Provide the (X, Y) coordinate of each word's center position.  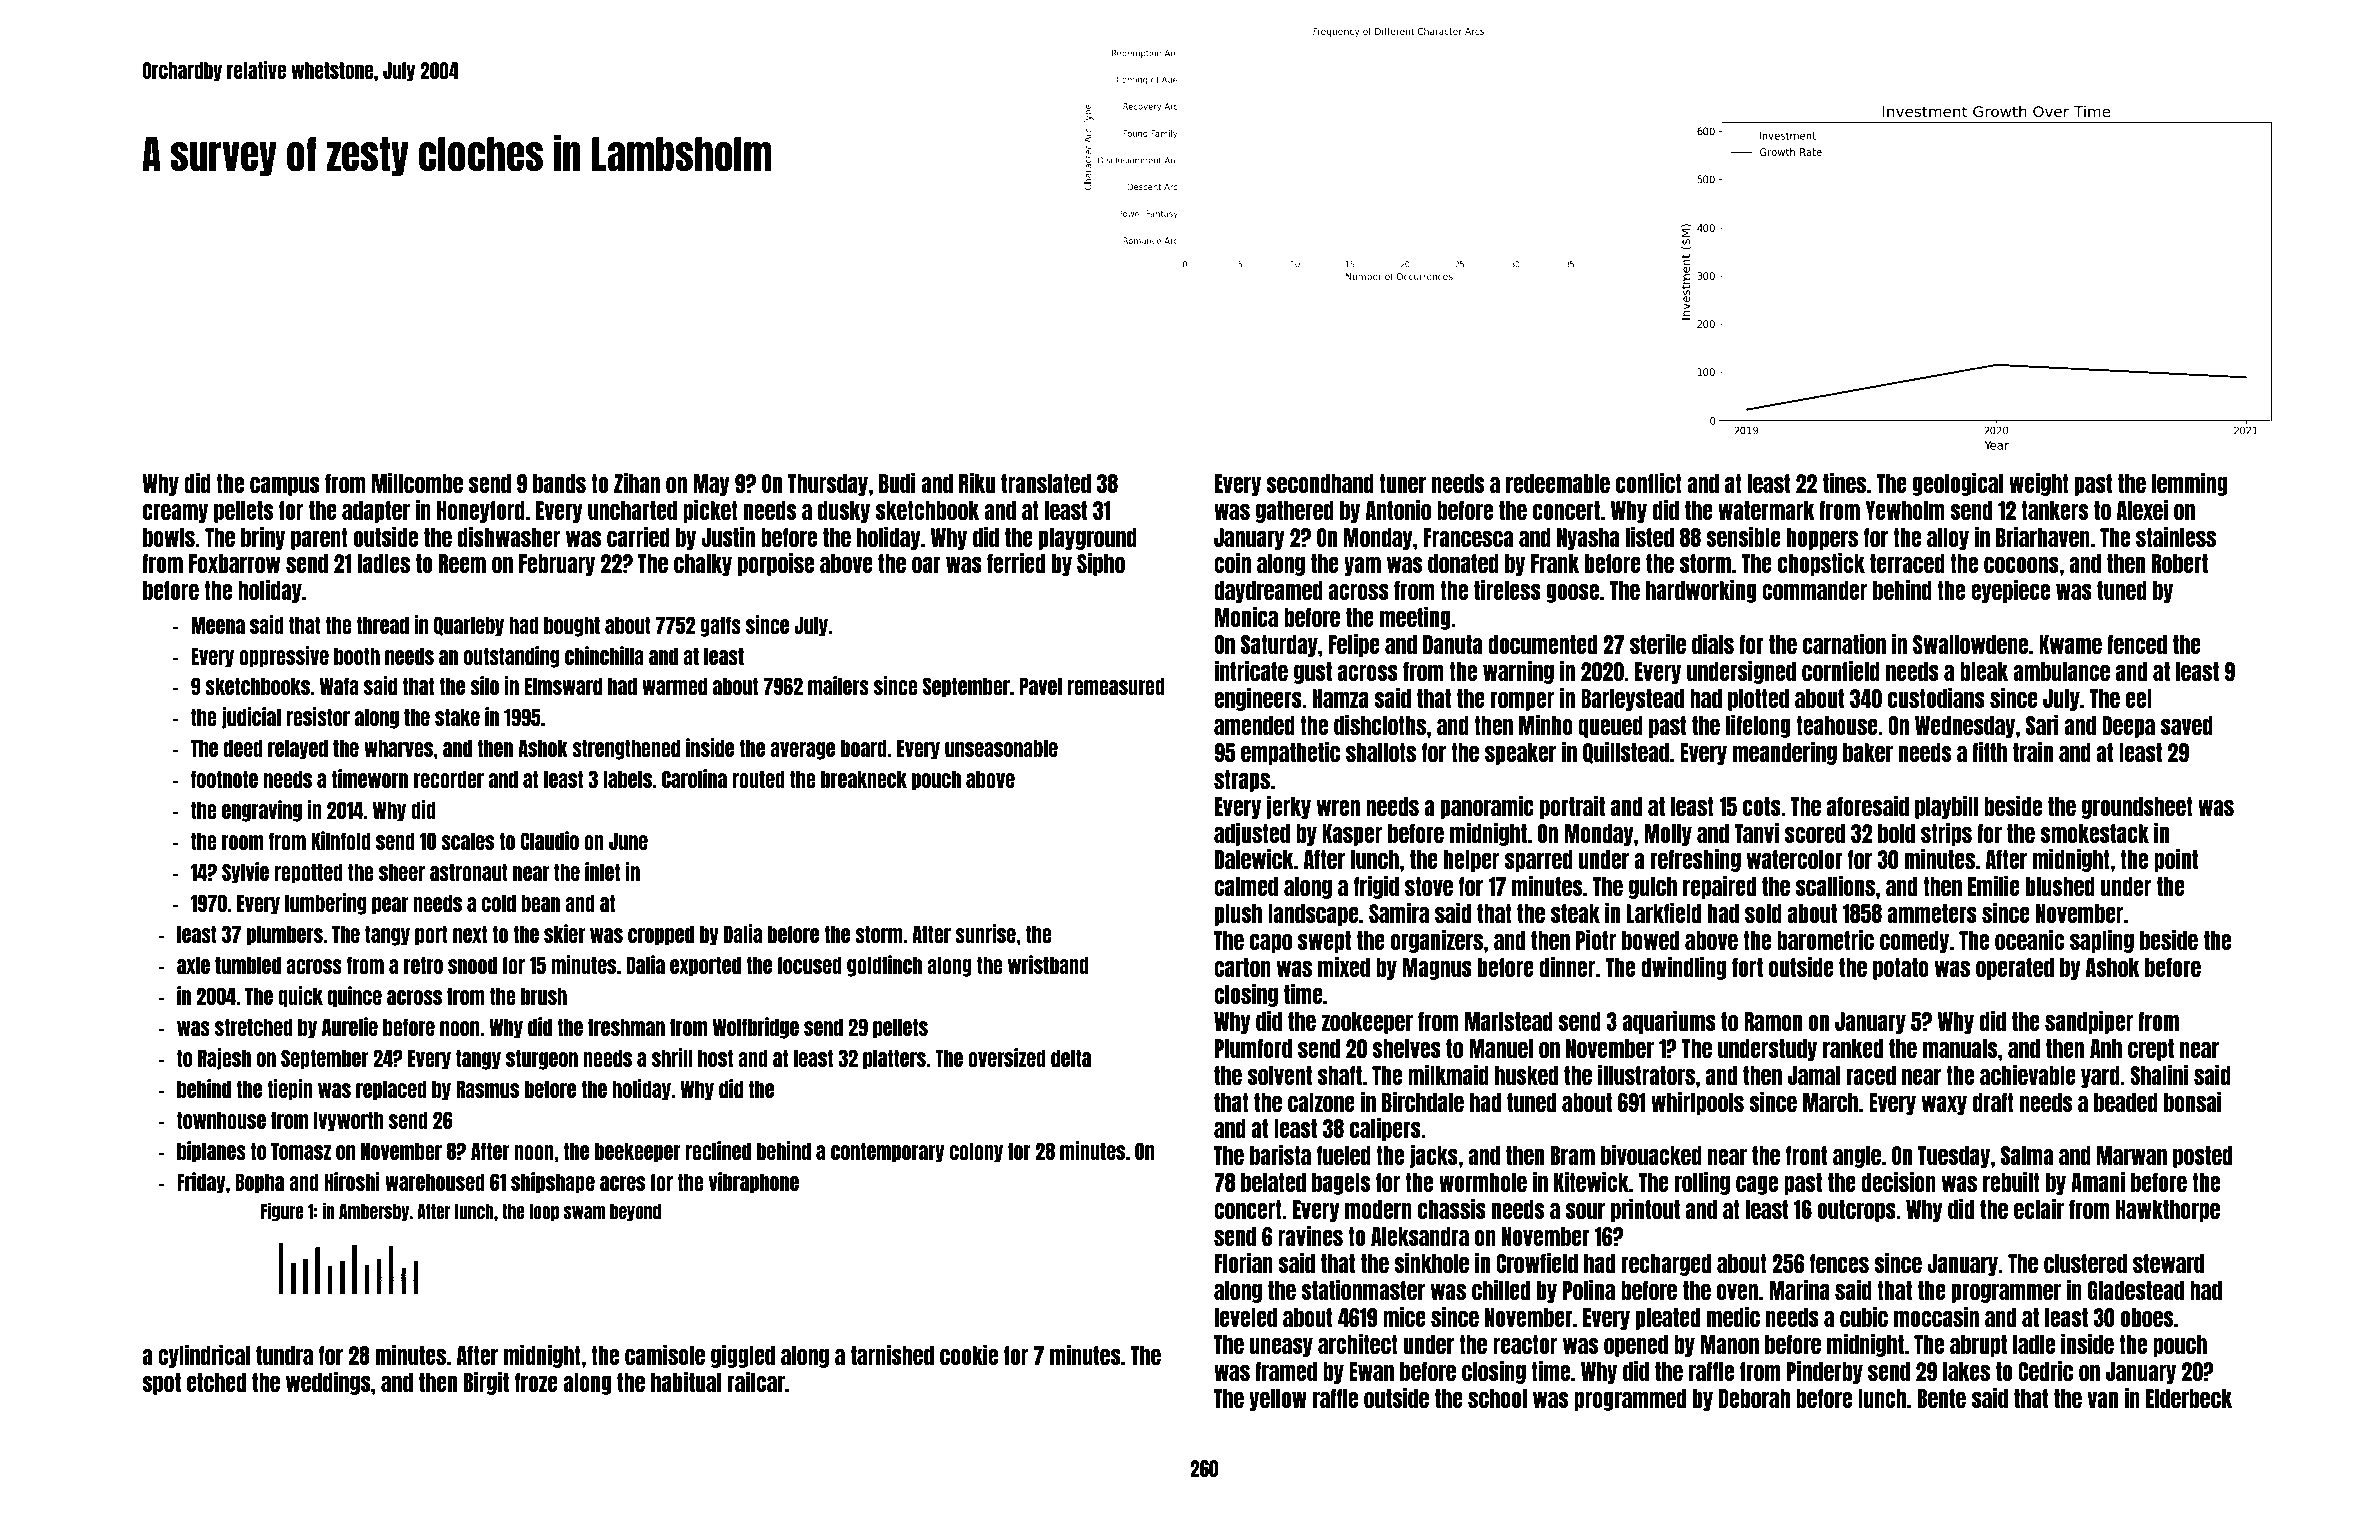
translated (1046, 483)
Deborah (1754, 1398)
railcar (756, 1382)
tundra (284, 1355)
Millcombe (417, 483)
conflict (1649, 483)
